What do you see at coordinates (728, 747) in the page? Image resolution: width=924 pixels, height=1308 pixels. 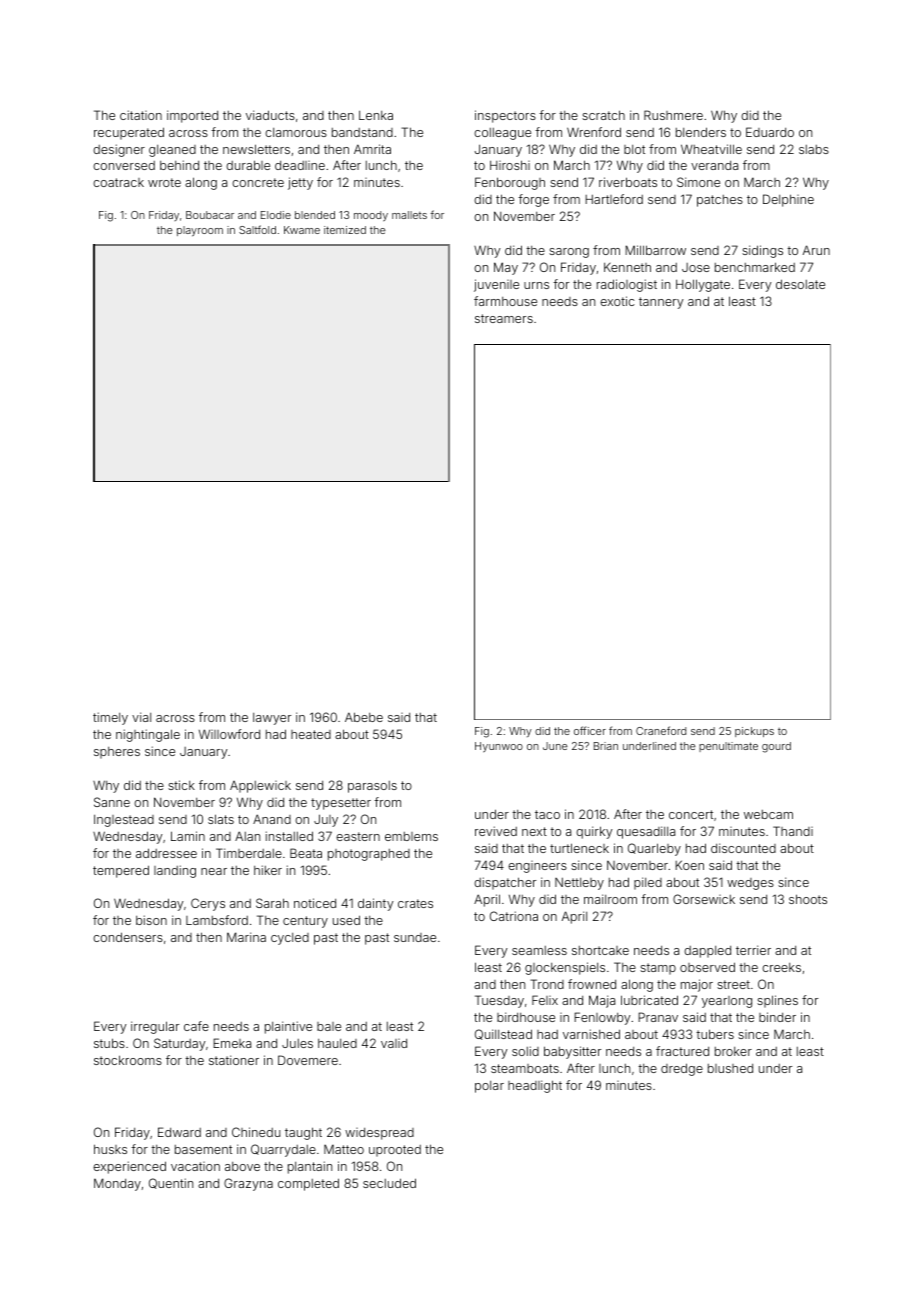 I see `penultimate` at bounding box center [728, 747].
